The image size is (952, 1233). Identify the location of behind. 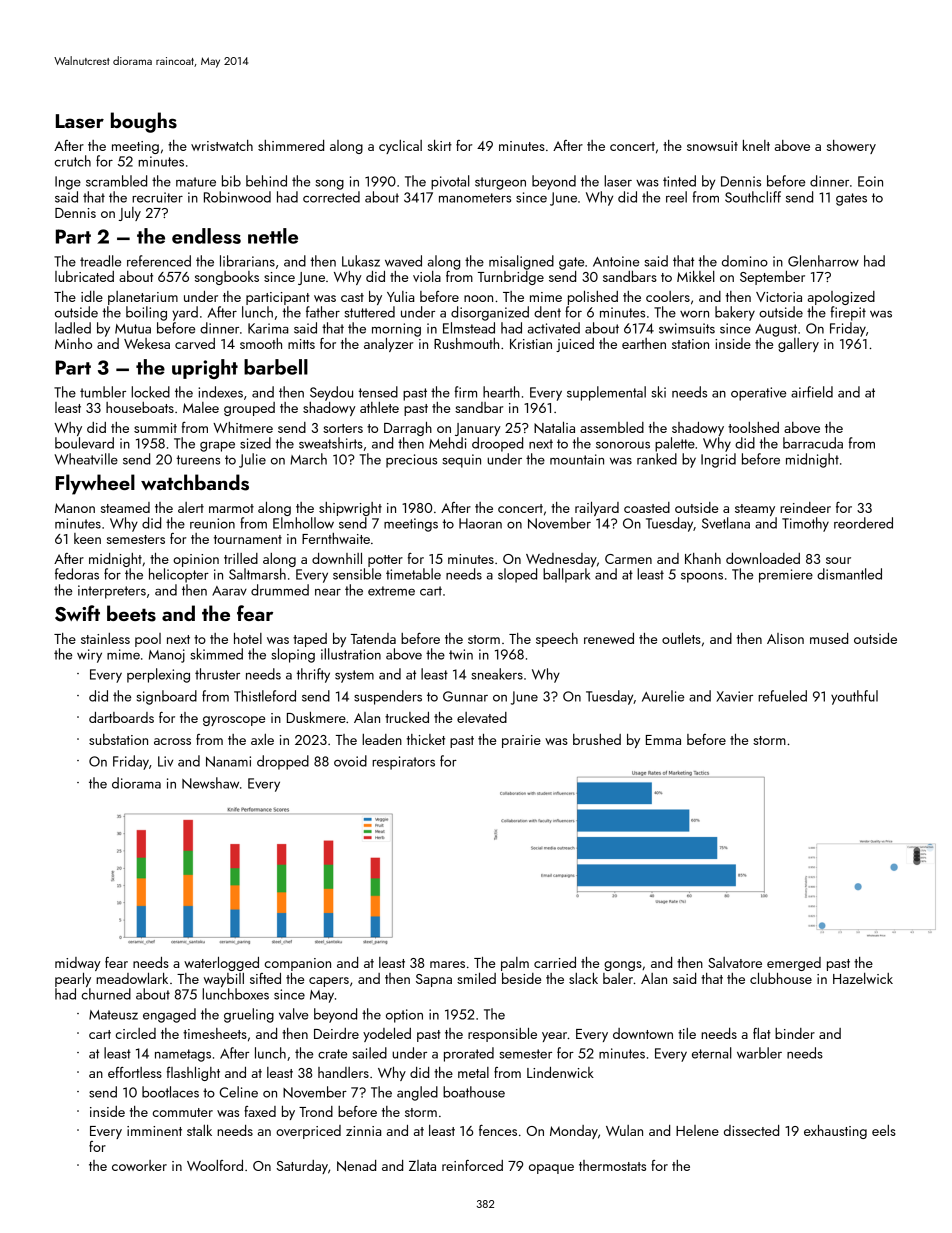
(266, 181).
